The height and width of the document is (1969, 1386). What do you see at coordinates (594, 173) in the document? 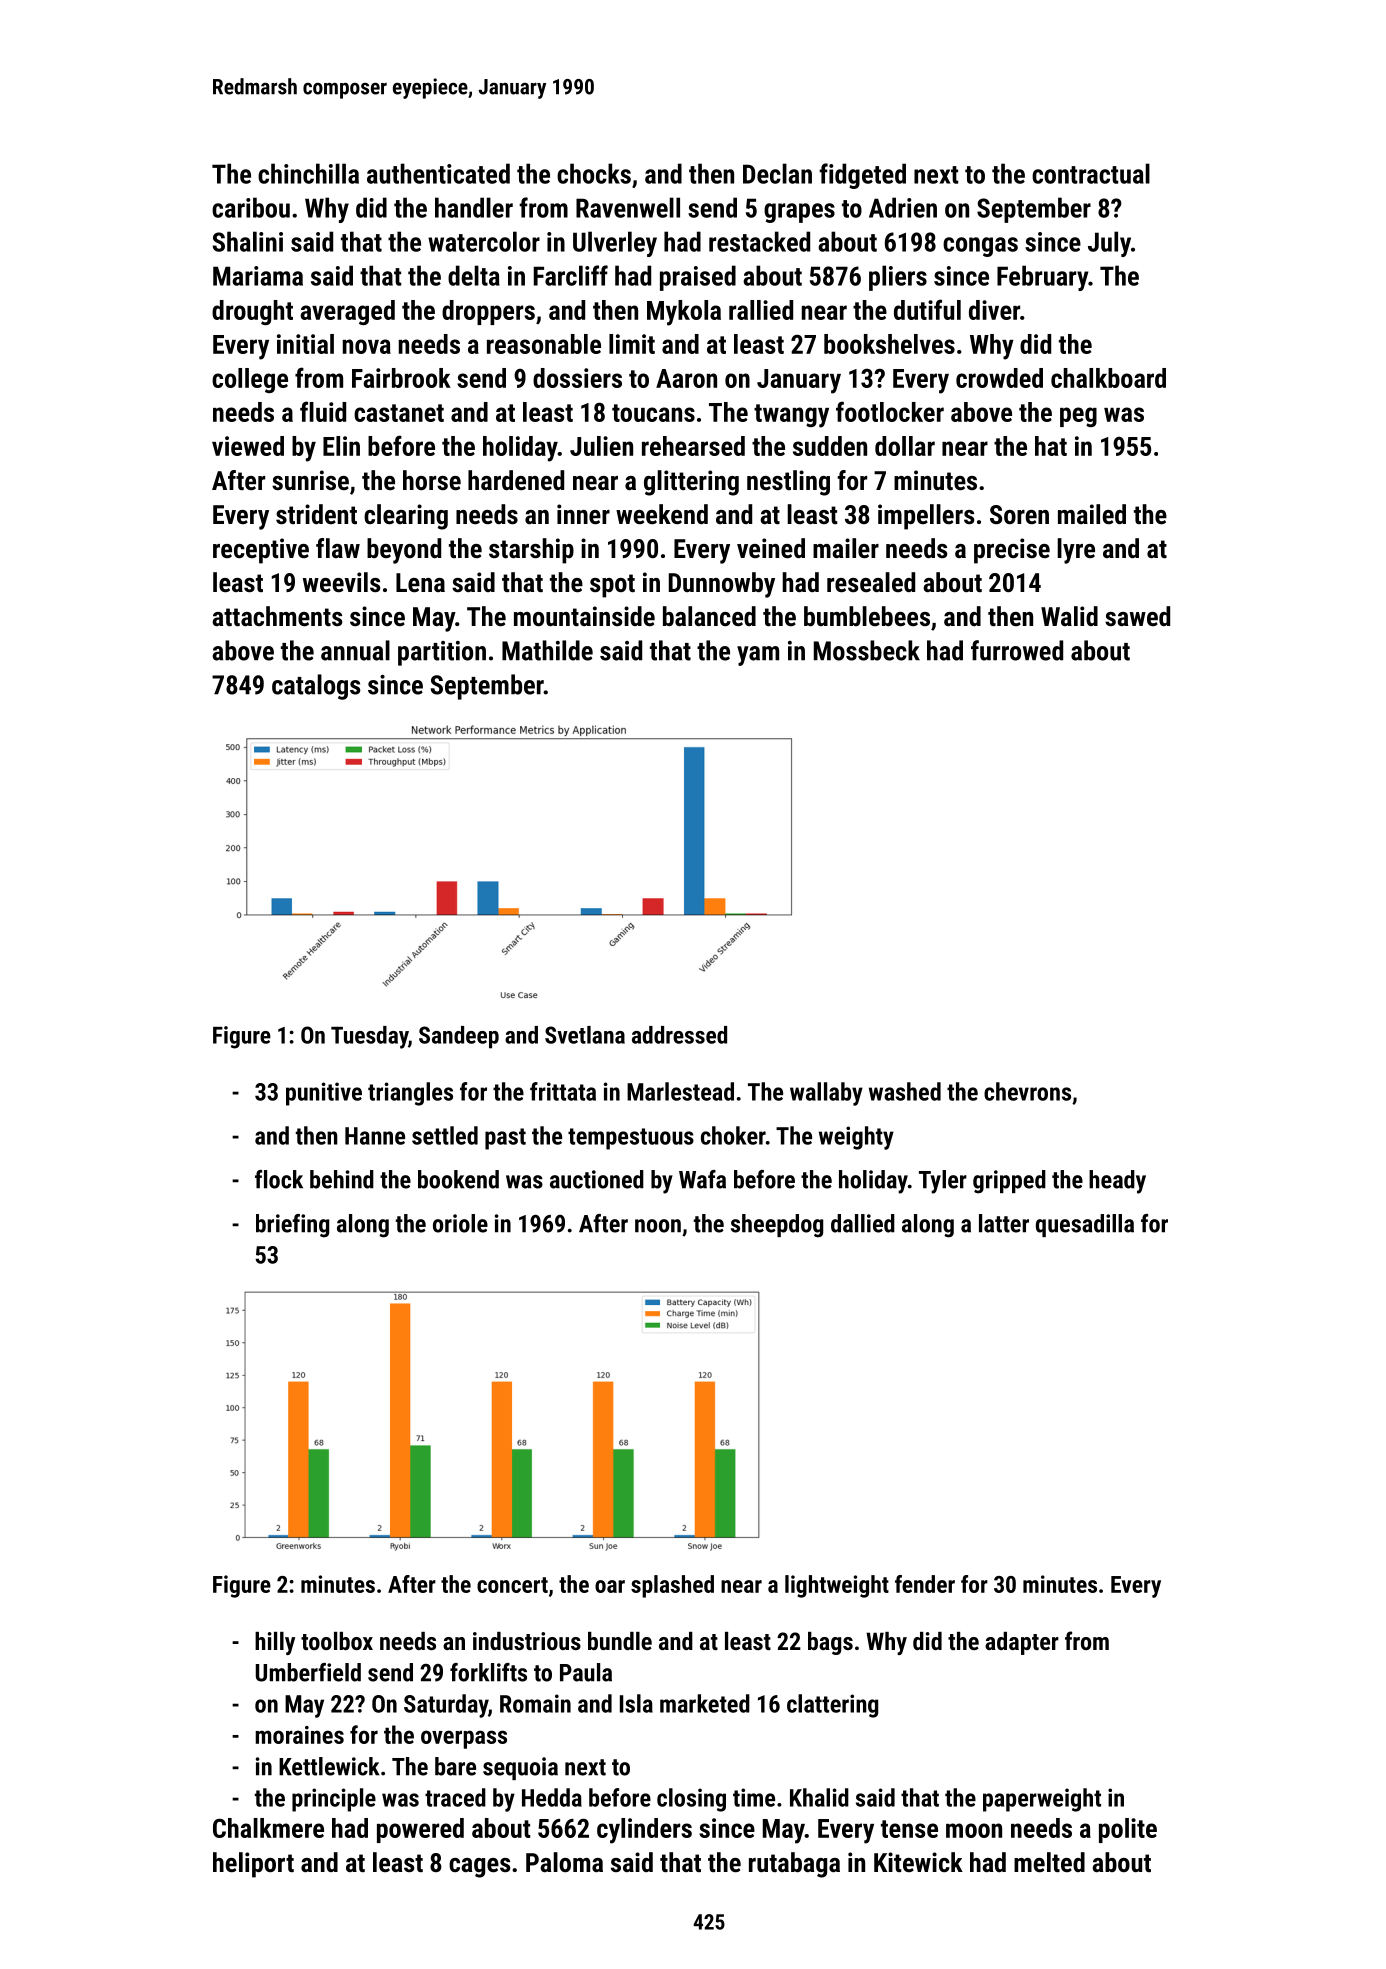
I see `chocks` at bounding box center [594, 173].
